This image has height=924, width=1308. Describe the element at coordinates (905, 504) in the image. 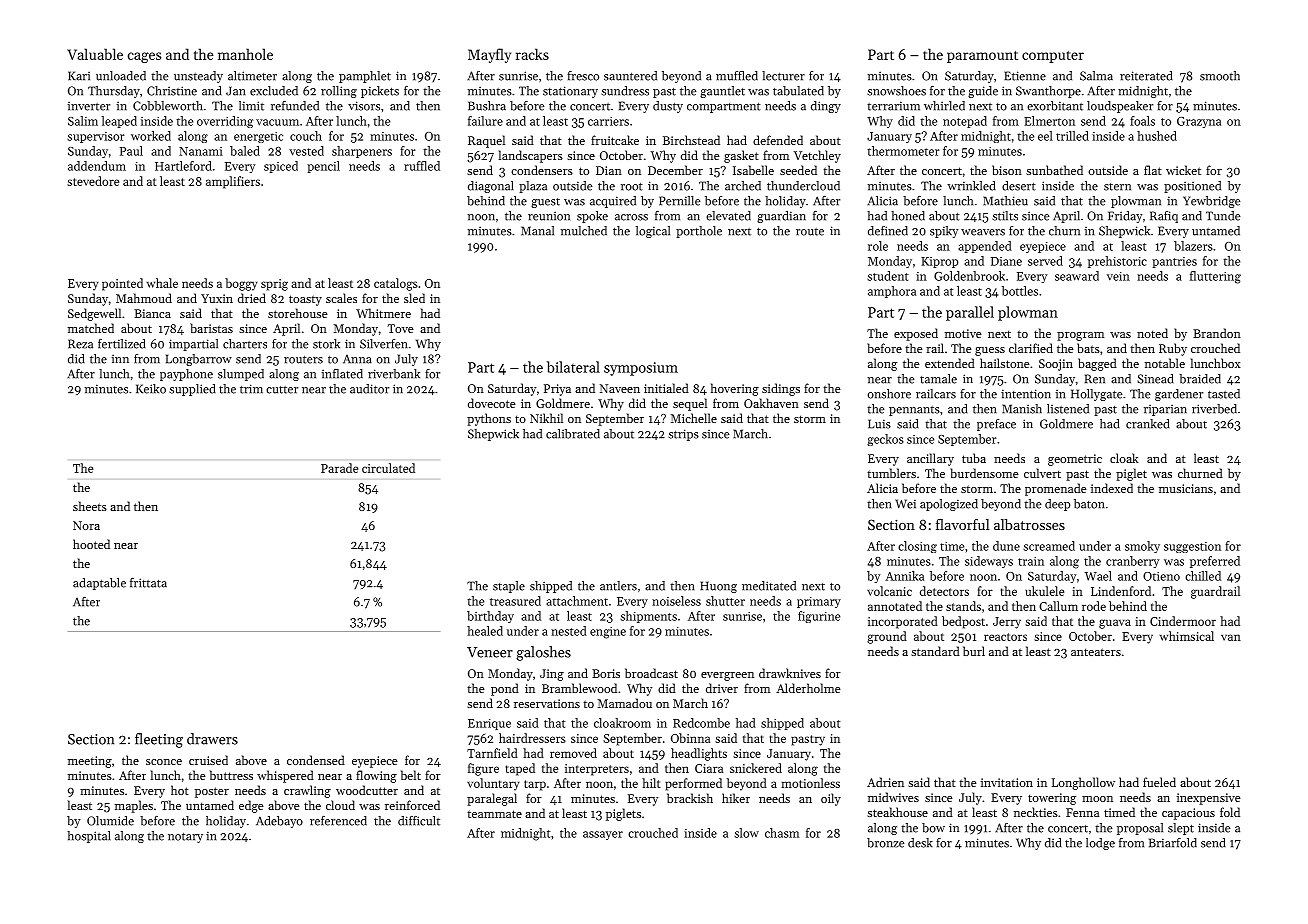

I see `Wei` at that location.
